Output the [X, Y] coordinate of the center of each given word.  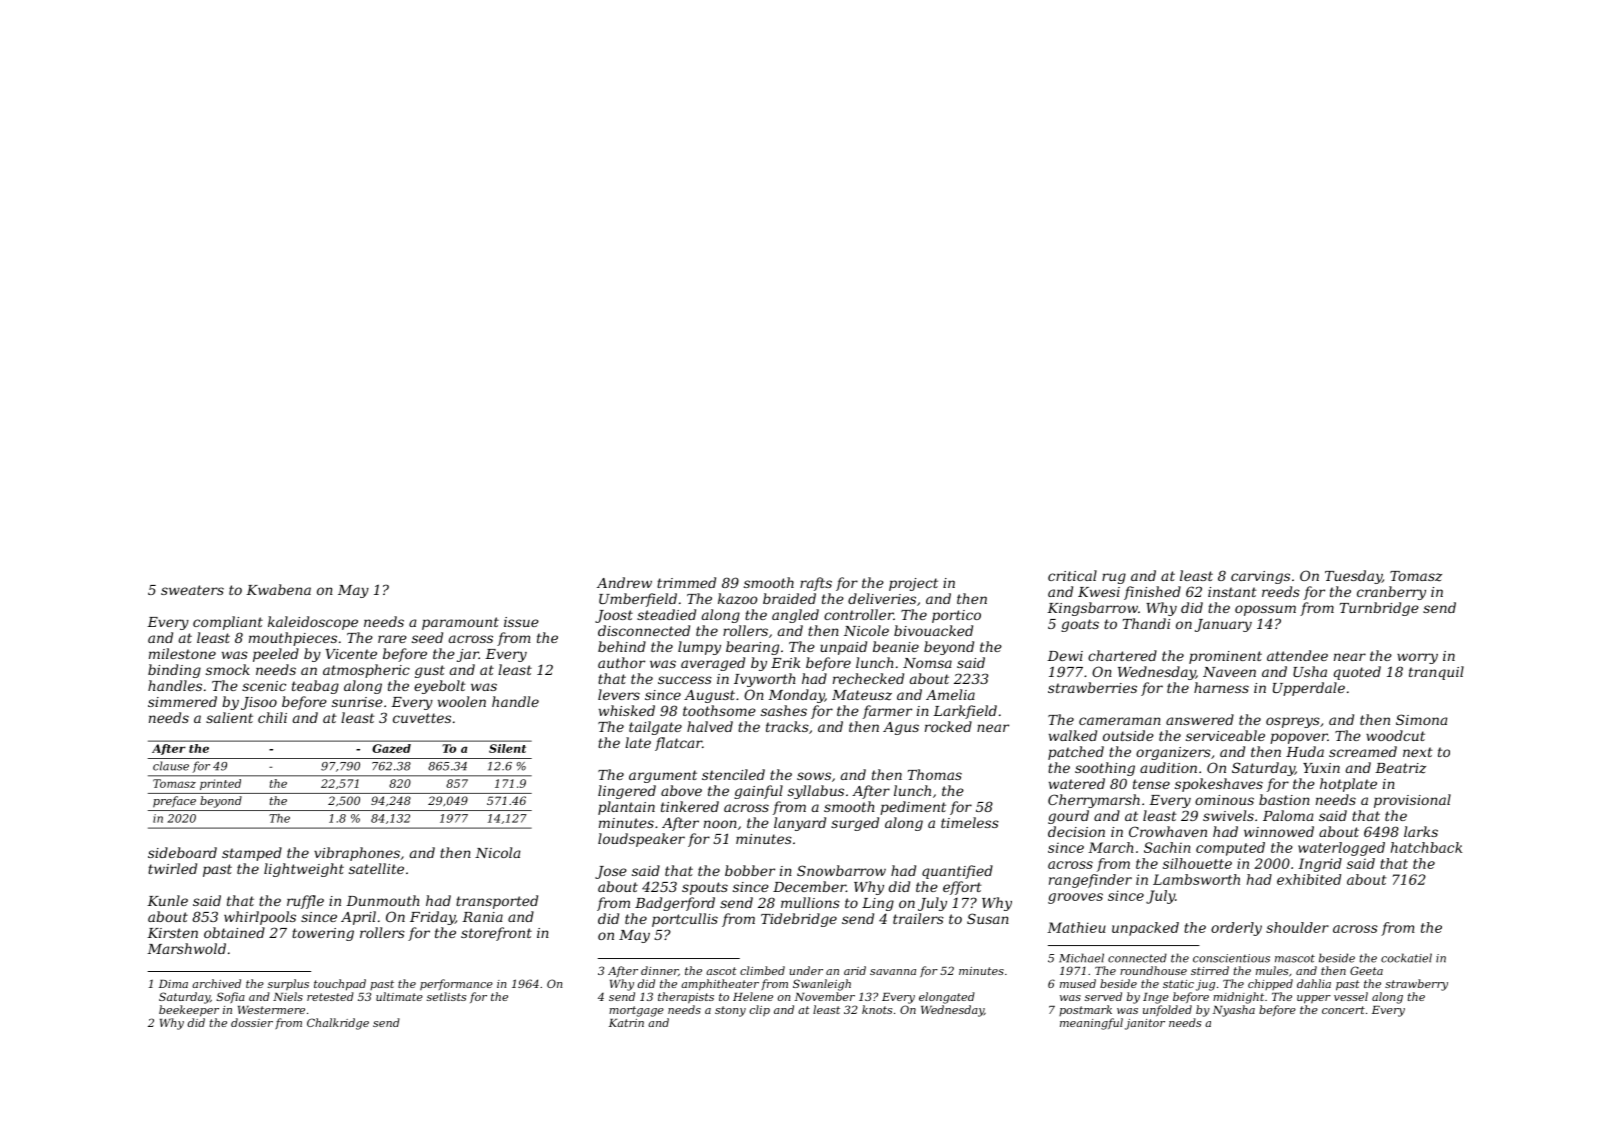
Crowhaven [1168, 831]
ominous [1224, 800]
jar [468, 655]
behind [622, 646]
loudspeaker [641, 840]
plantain [626, 808]
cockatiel [1406, 958]
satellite [376, 868]
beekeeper [189, 1011]
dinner [659, 970]
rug [1114, 578]
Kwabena [278, 589]
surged [855, 824]
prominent [1225, 657]
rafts [816, 584]
